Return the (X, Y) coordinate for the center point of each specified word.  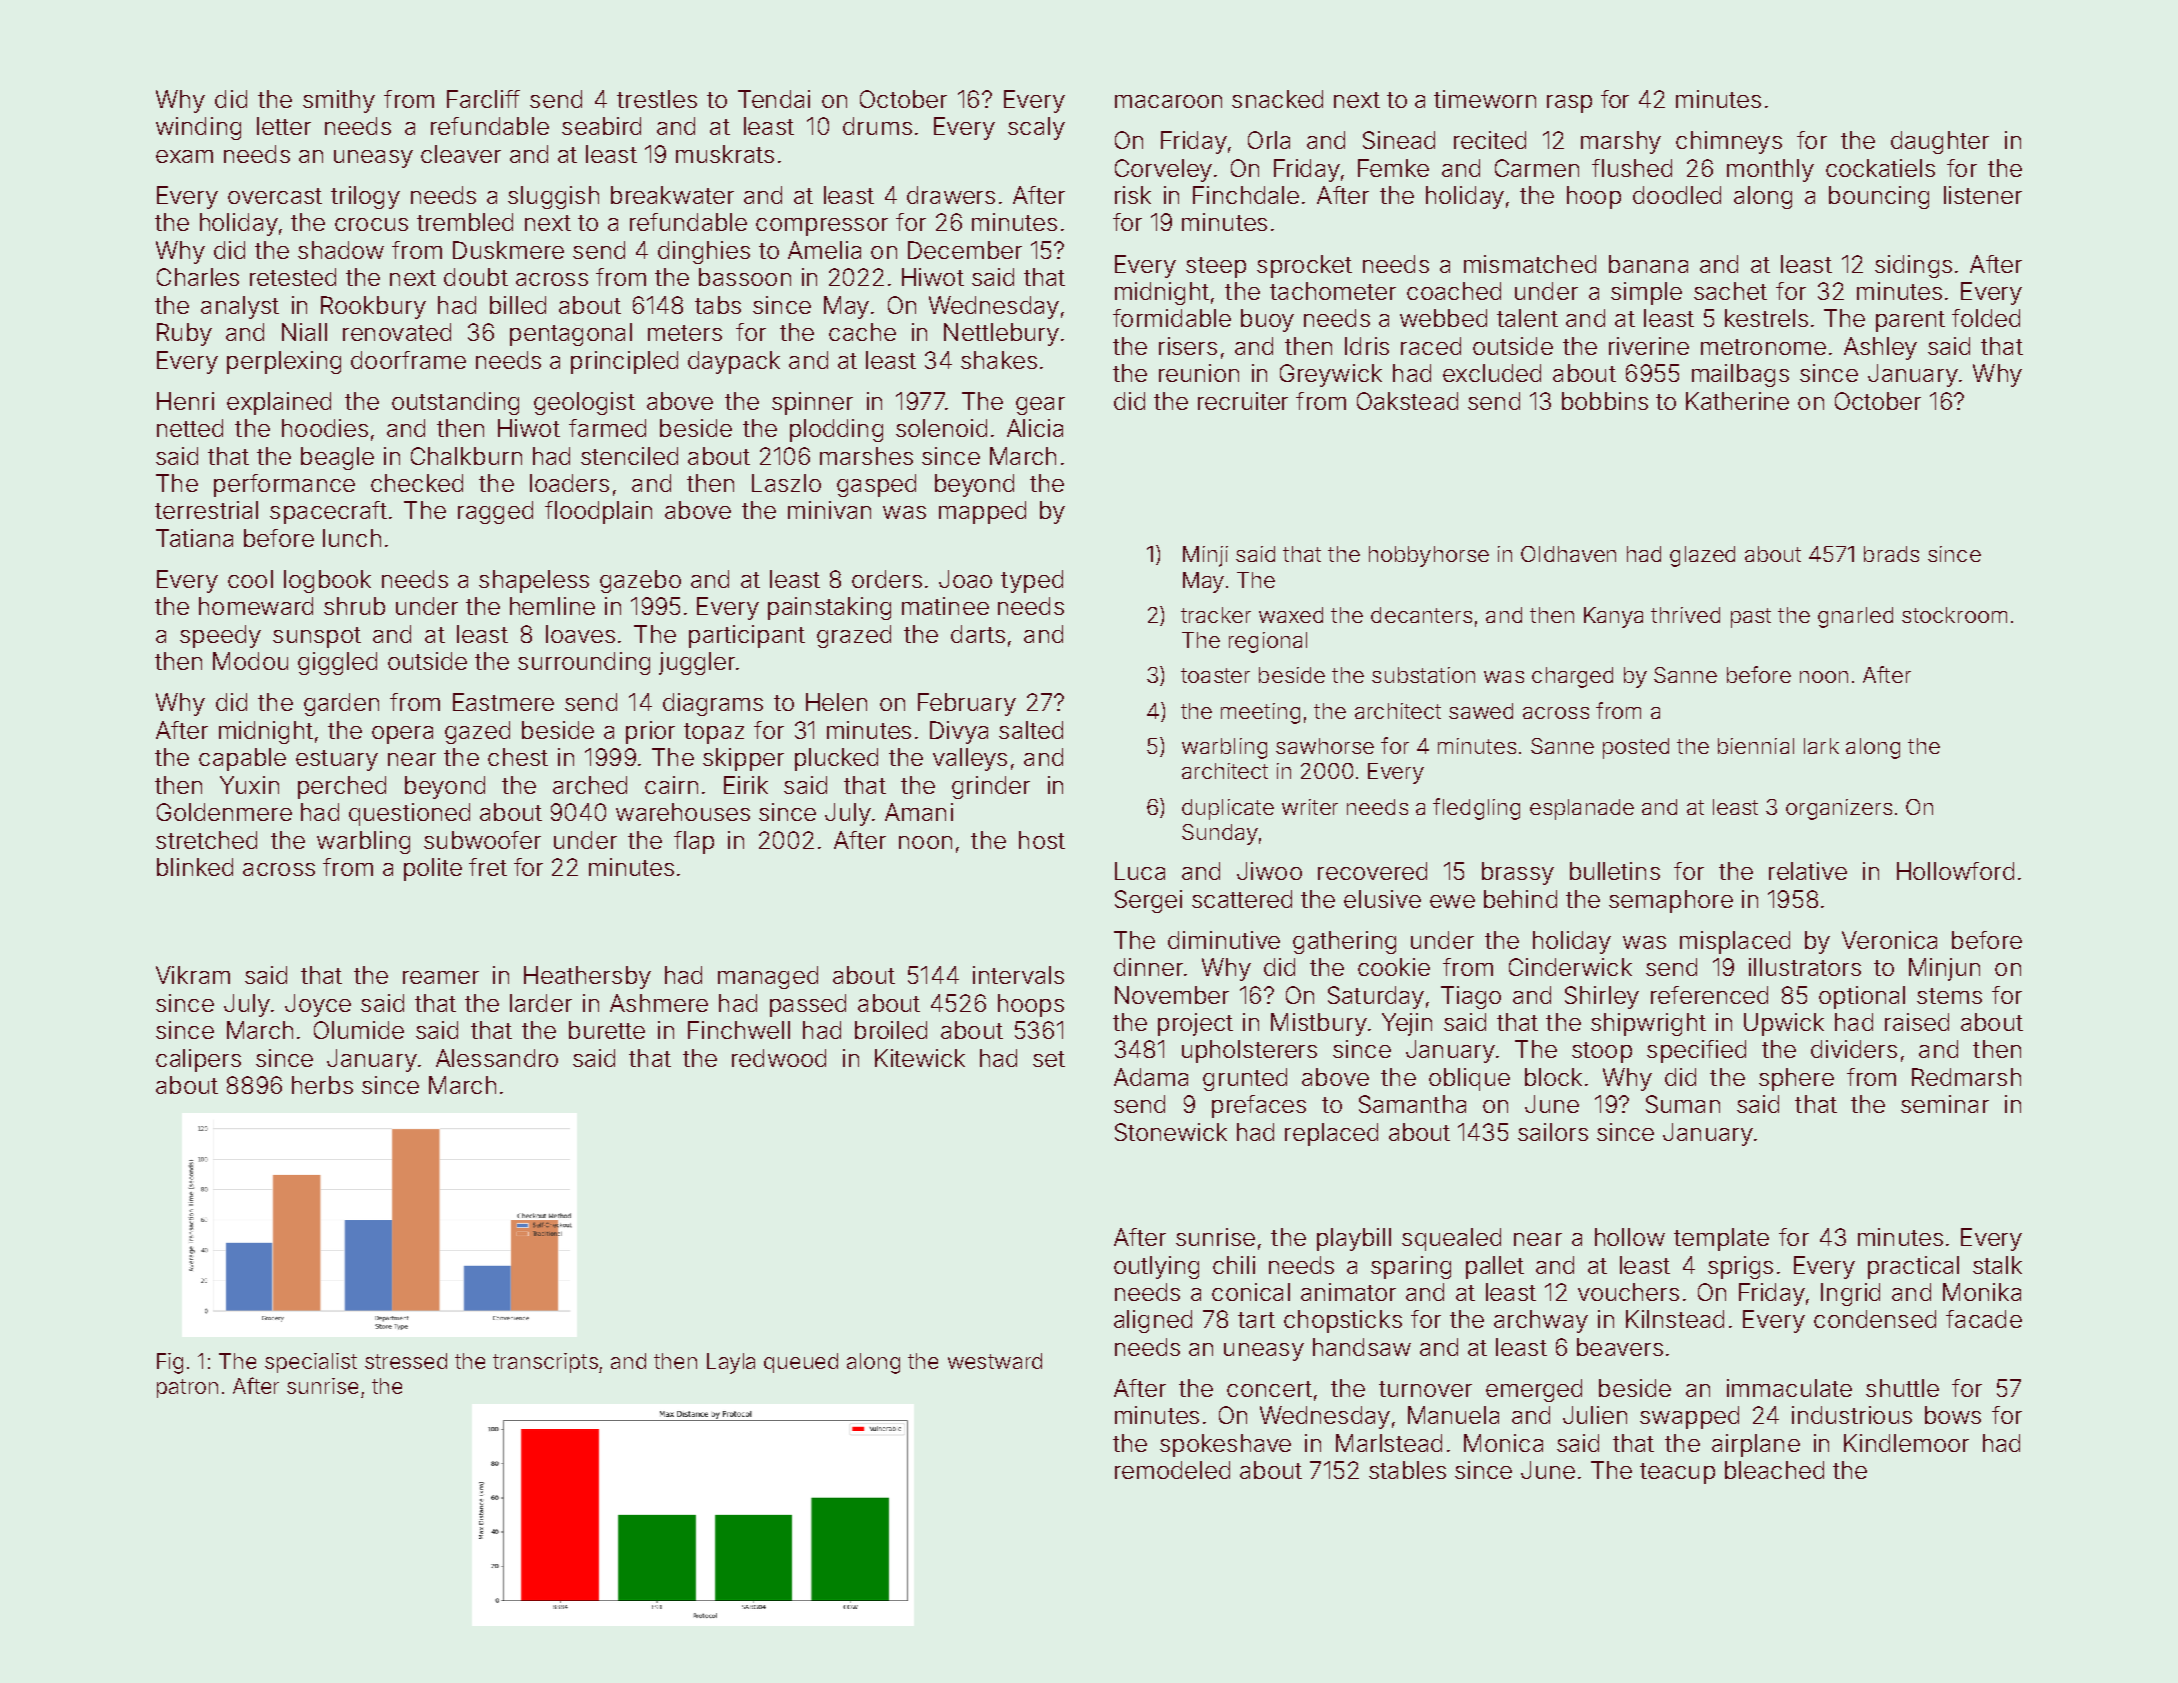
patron (187, 1388)
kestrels (1766, 318)
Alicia (1035, 428)
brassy (1518, 873)
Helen (836, 702)
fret (488, 867)
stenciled (629, 456)
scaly (1036, 128)
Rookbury (373, 307)
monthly (1770, 170)
